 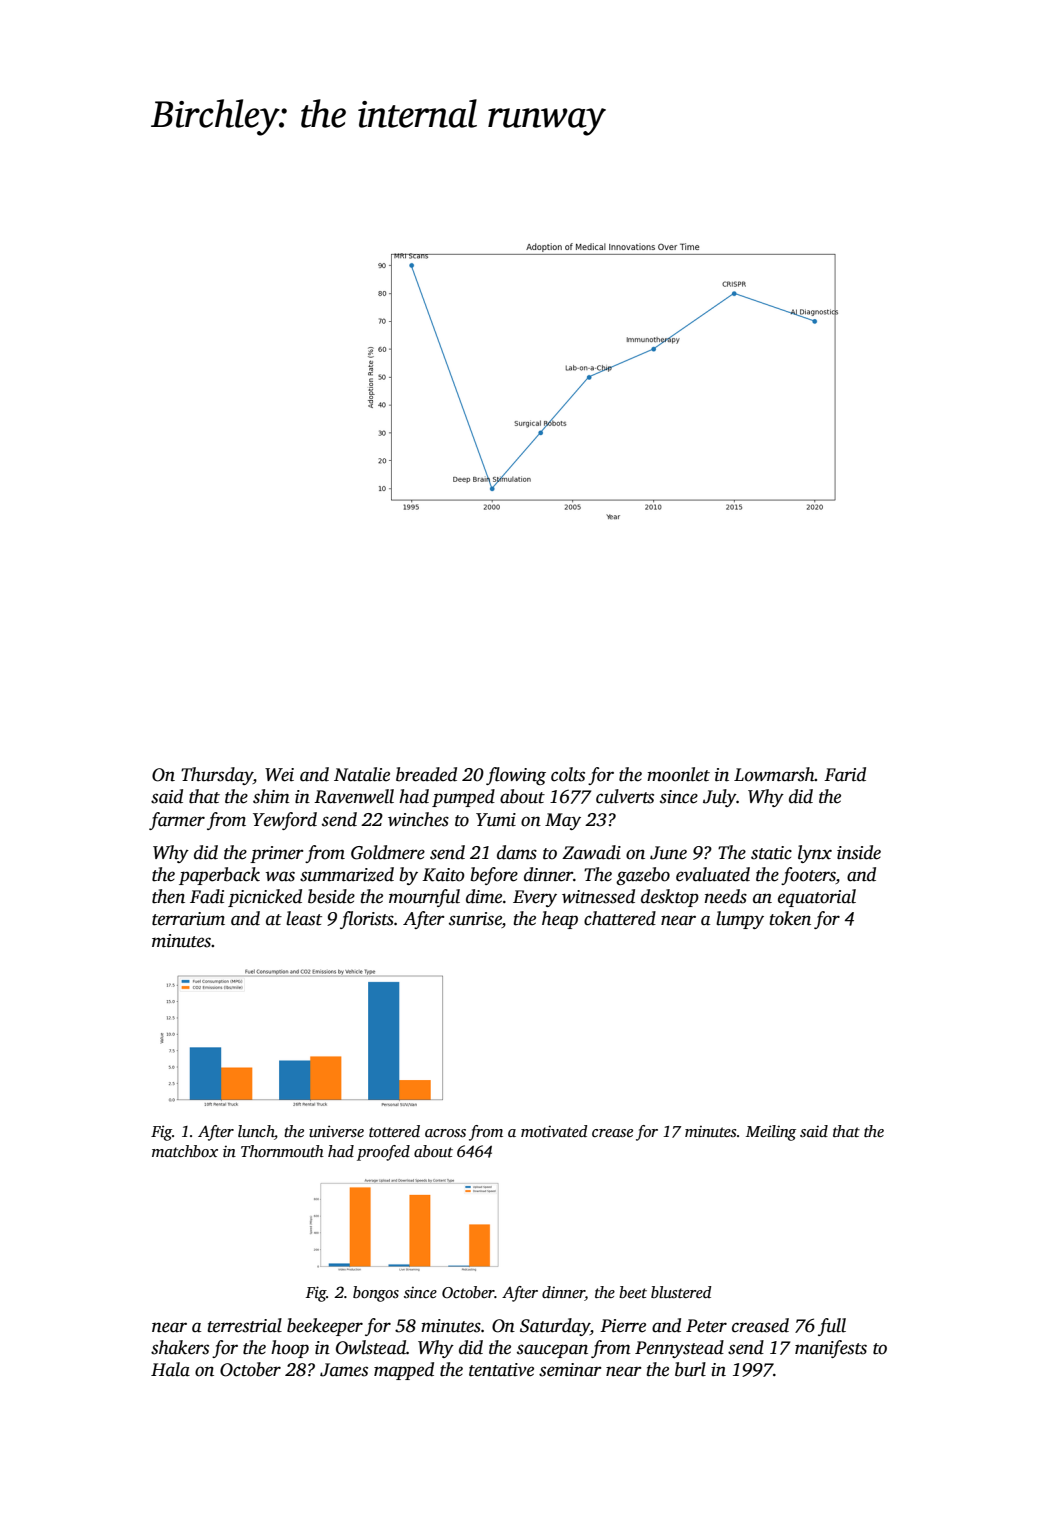 I want to click on Wei, so click(x=279, y=775).
